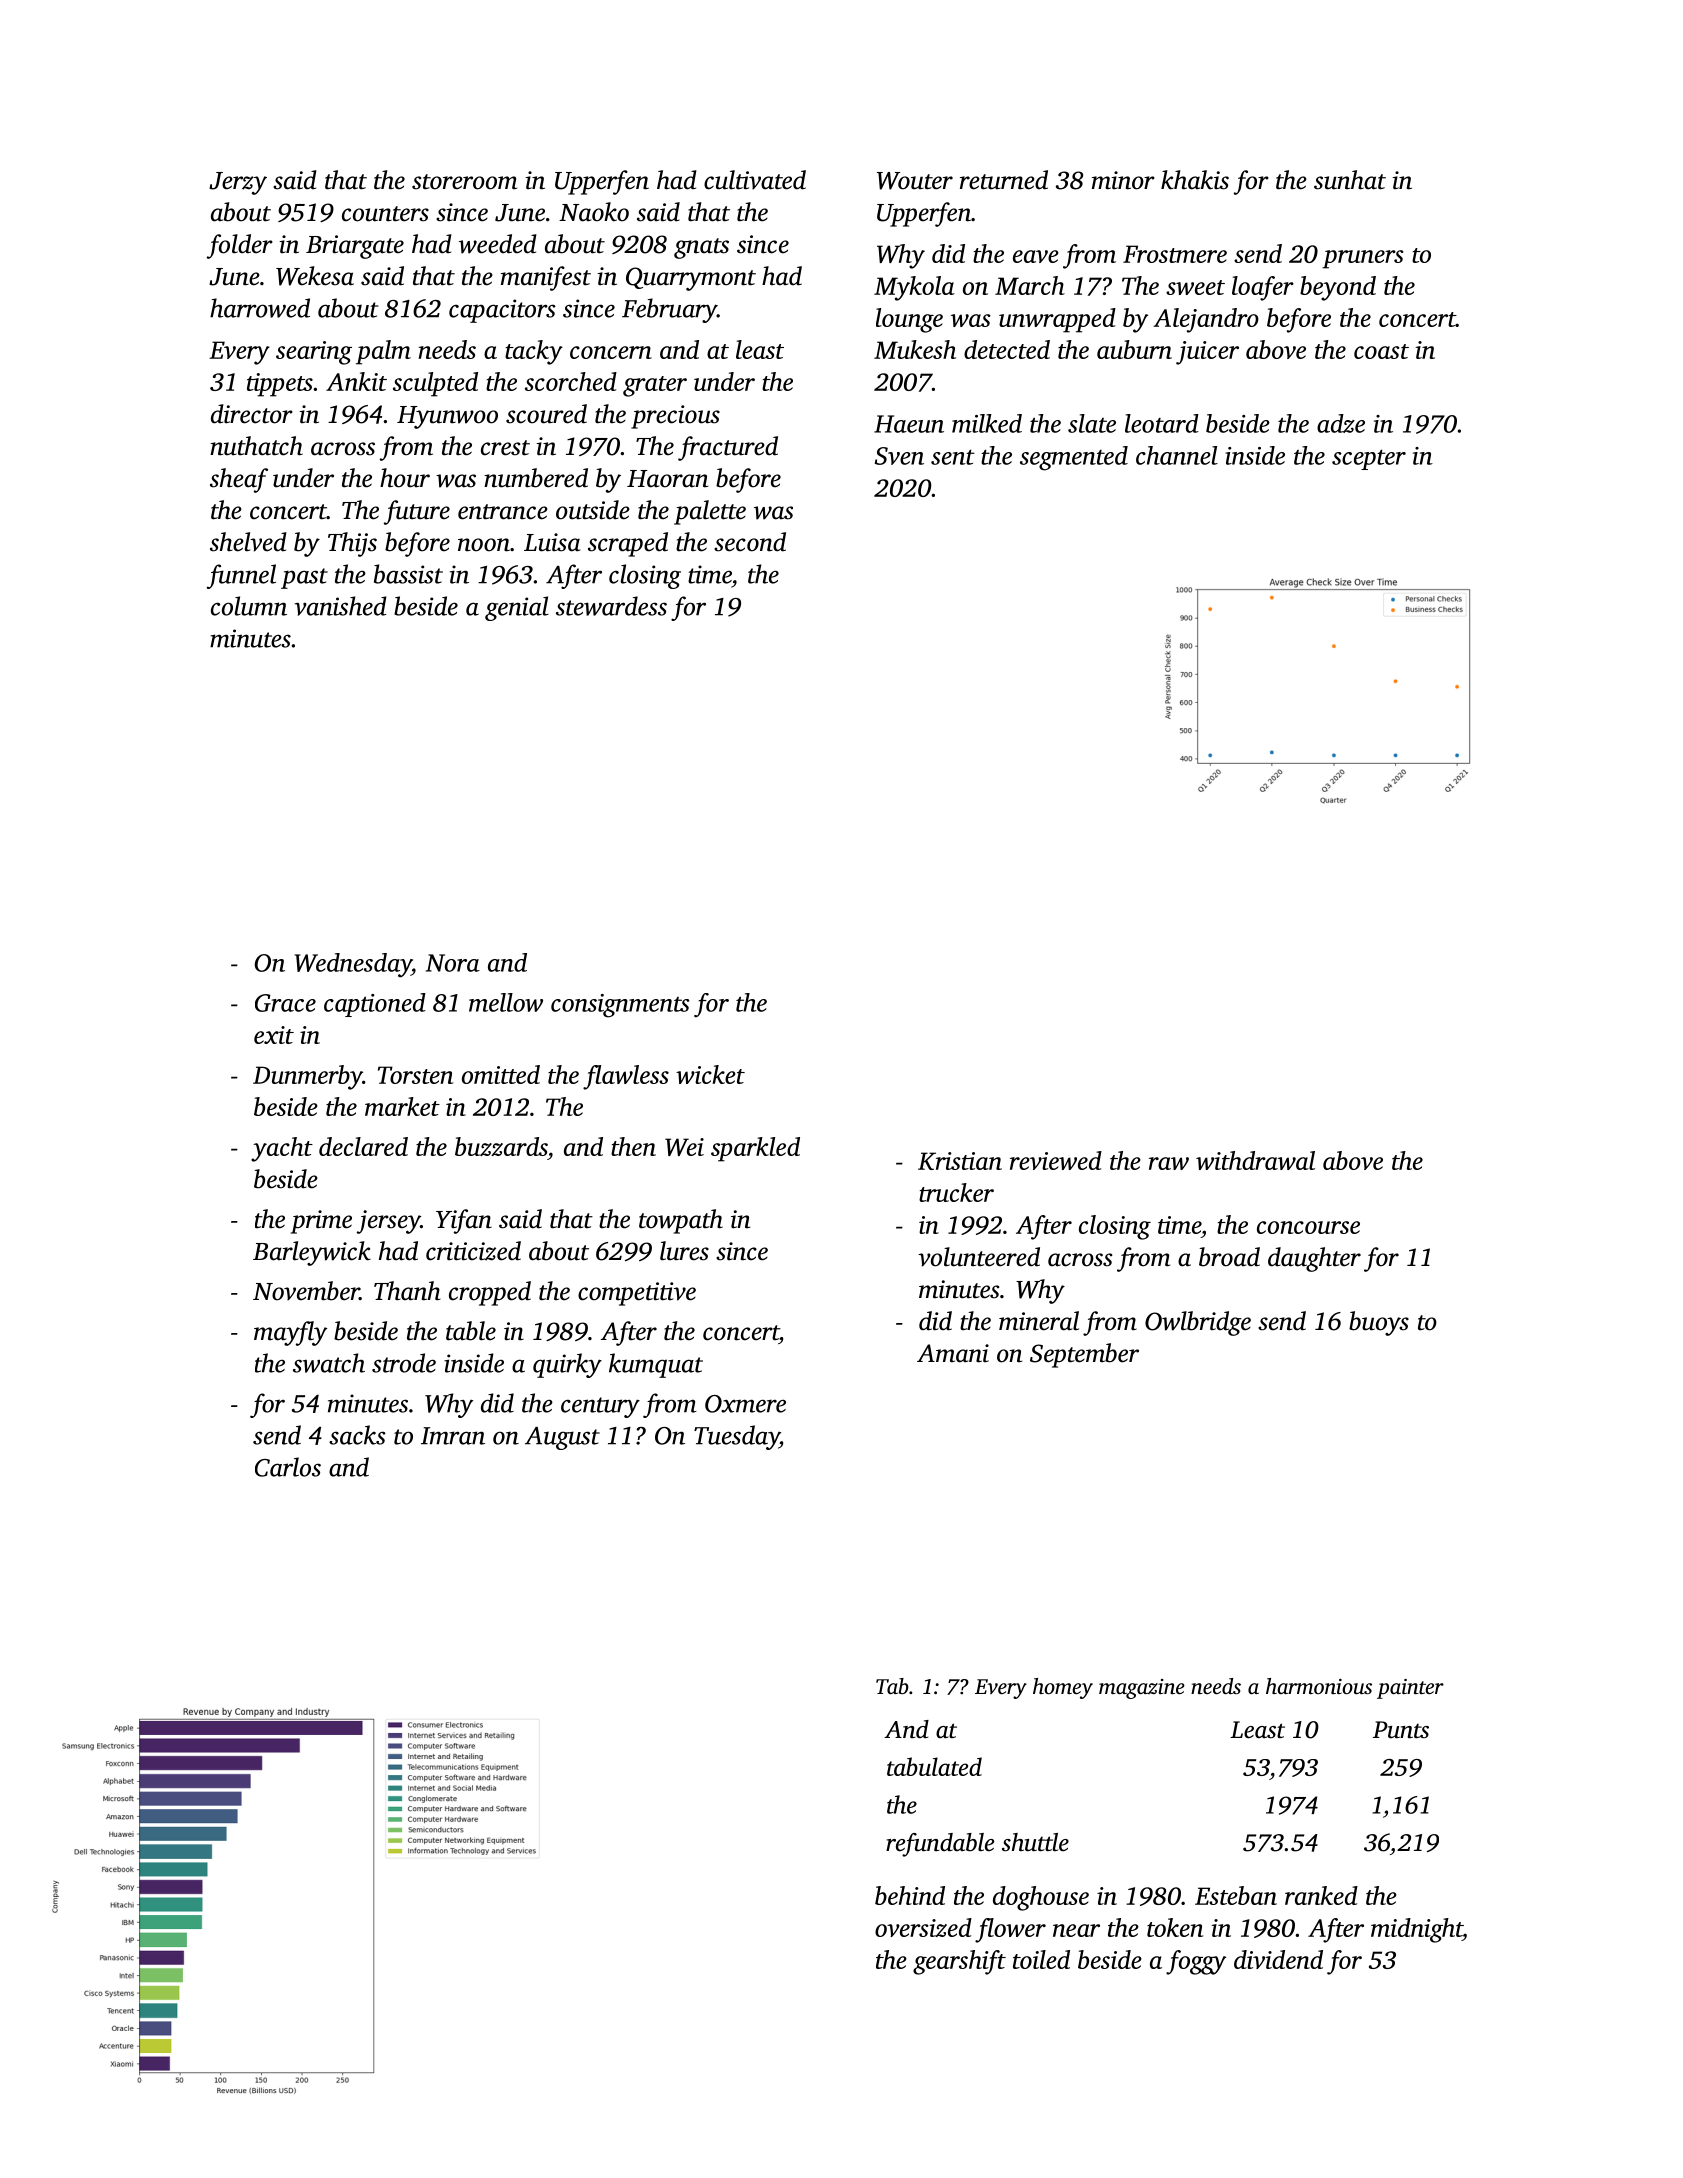  What do you see at coordinates (1074, 458) in the page?
I see `segmented` at bounding box center [1074, 458].
